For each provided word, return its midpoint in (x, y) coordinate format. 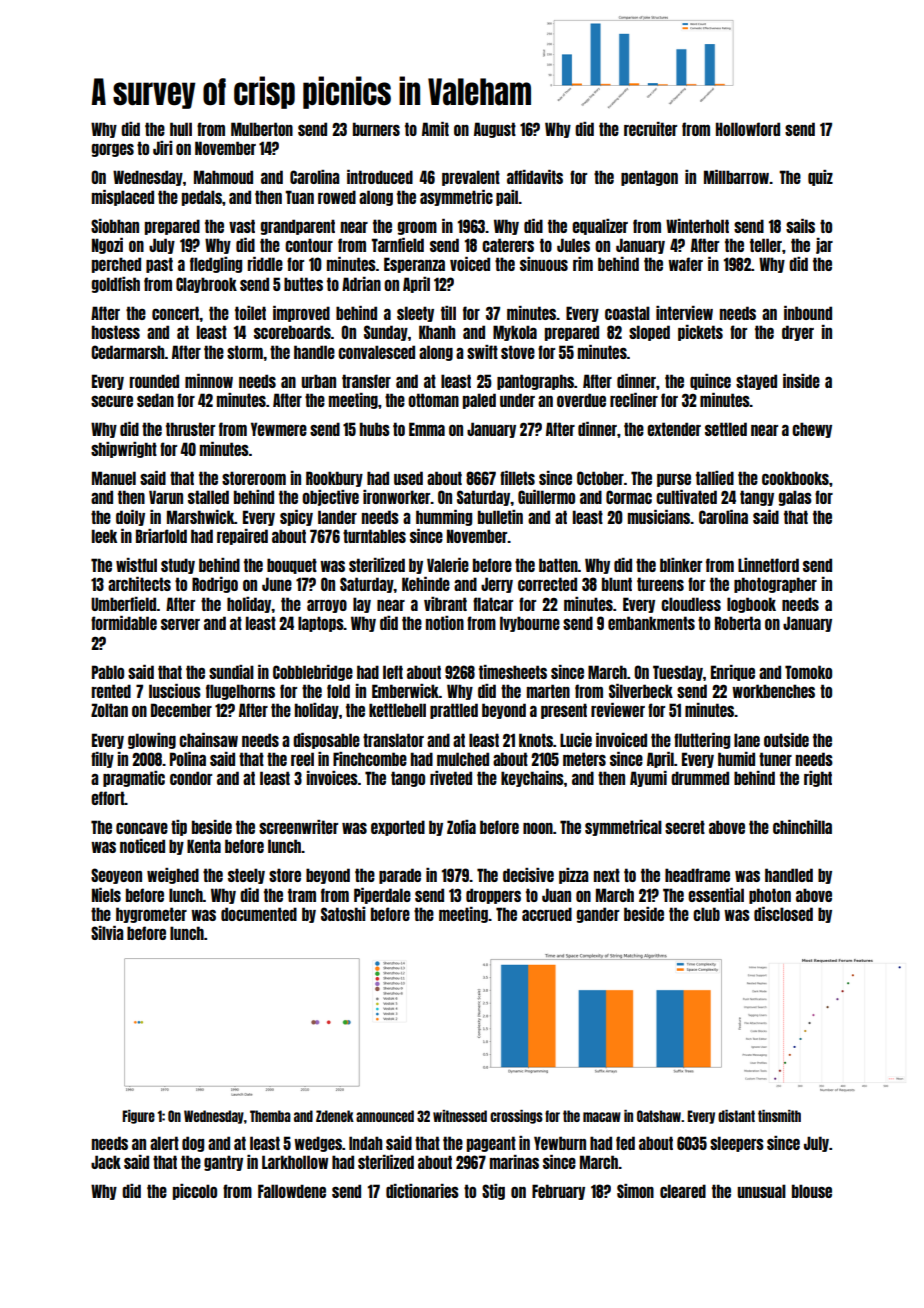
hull (181, 129)
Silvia (107, 933)
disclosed (783, 914)
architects (139, 584)
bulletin (500, 517)
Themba (270, 1116)
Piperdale (382, 896)
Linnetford (768, 565)
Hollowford (748, 129)
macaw (602, 1117)
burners (376, 129)
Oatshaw (659, 1116)
